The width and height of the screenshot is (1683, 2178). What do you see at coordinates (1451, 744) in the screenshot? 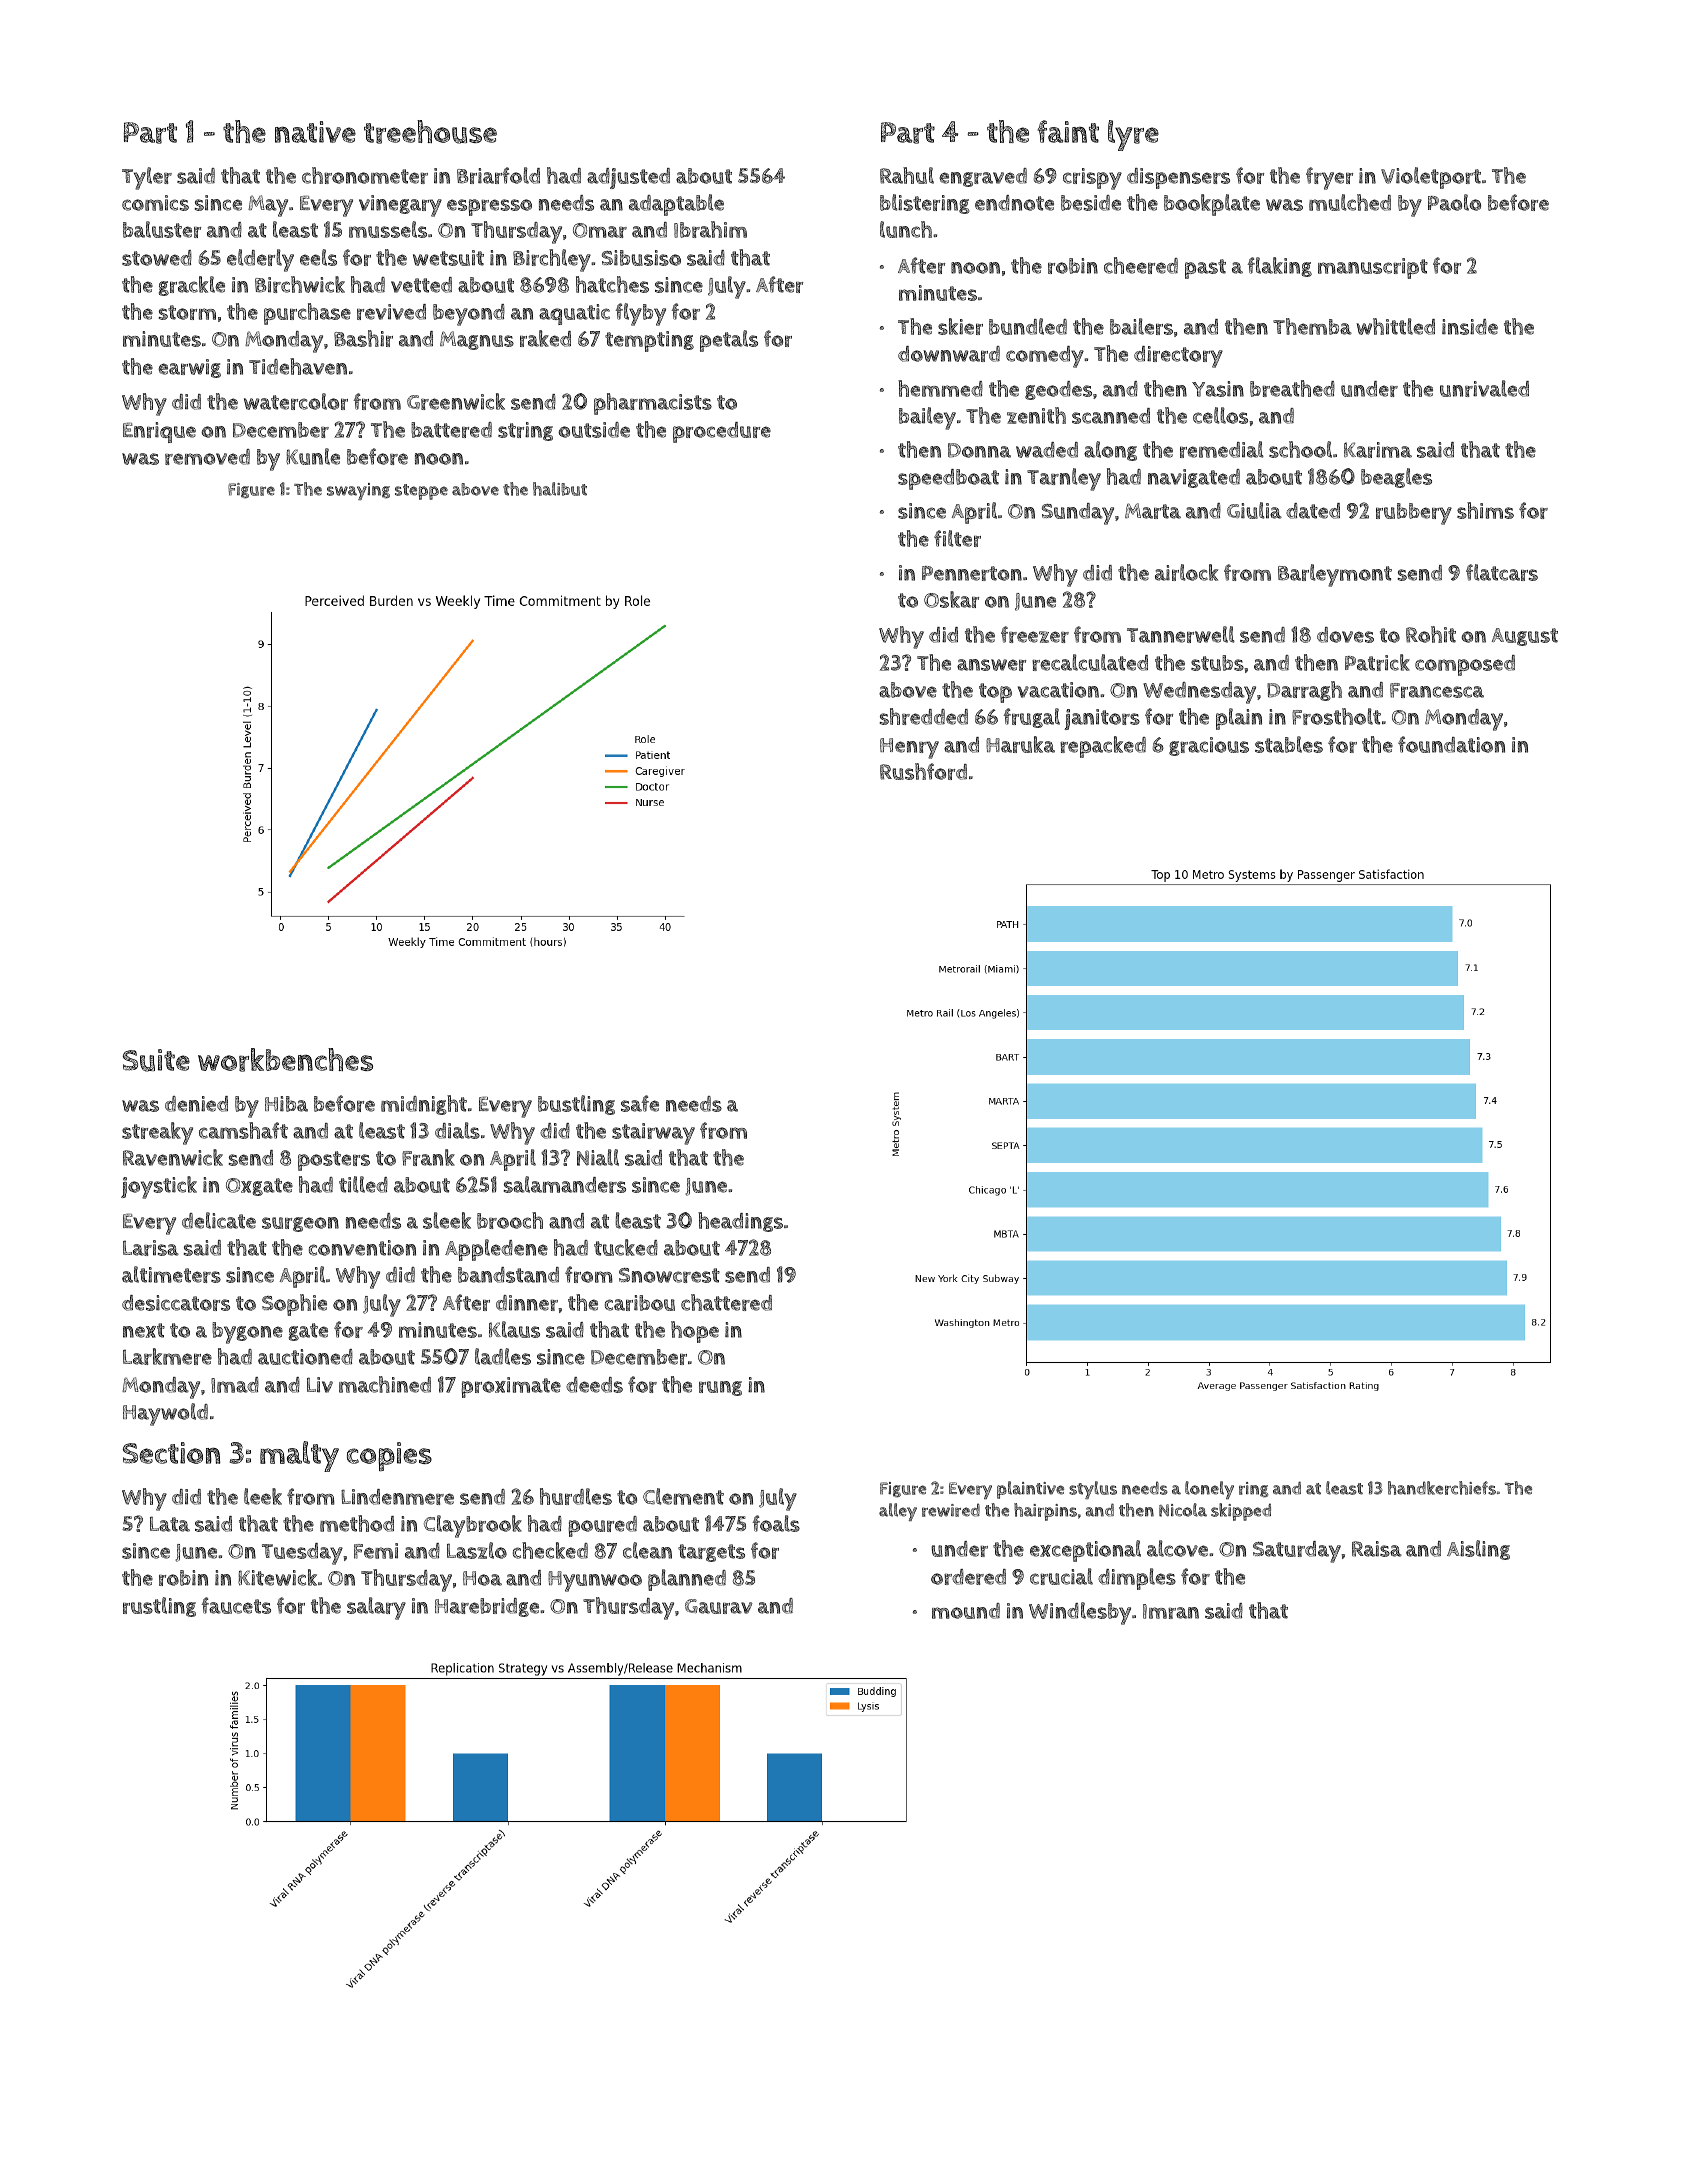
I see `foundation` at bounding box center [1451, 744].
